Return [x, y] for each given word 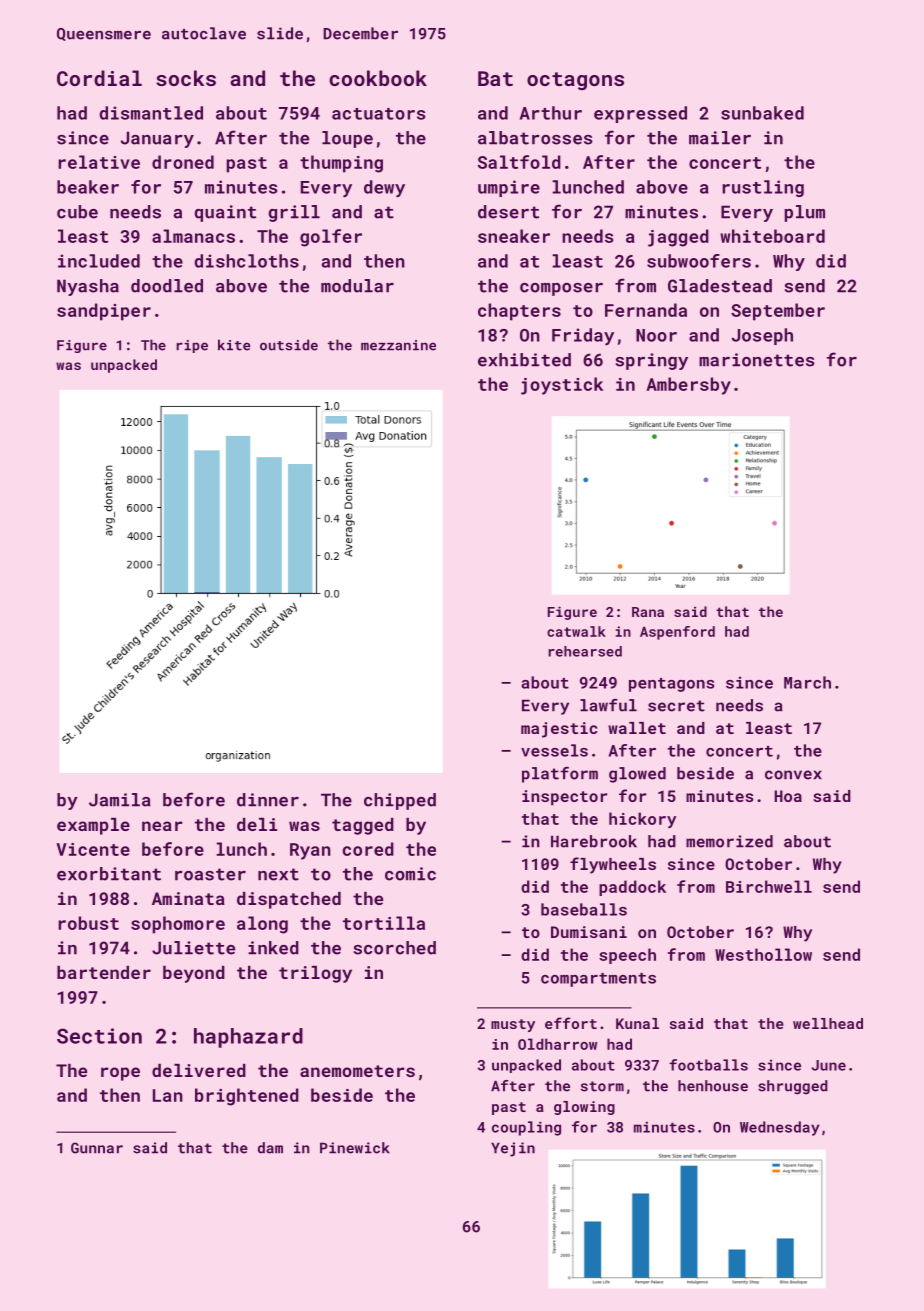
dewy [384, 188]
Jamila [120, 800]
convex [793, 775]
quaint [225, 213]
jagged [678, 238]
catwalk [576, 631]
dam [270, 1148]
